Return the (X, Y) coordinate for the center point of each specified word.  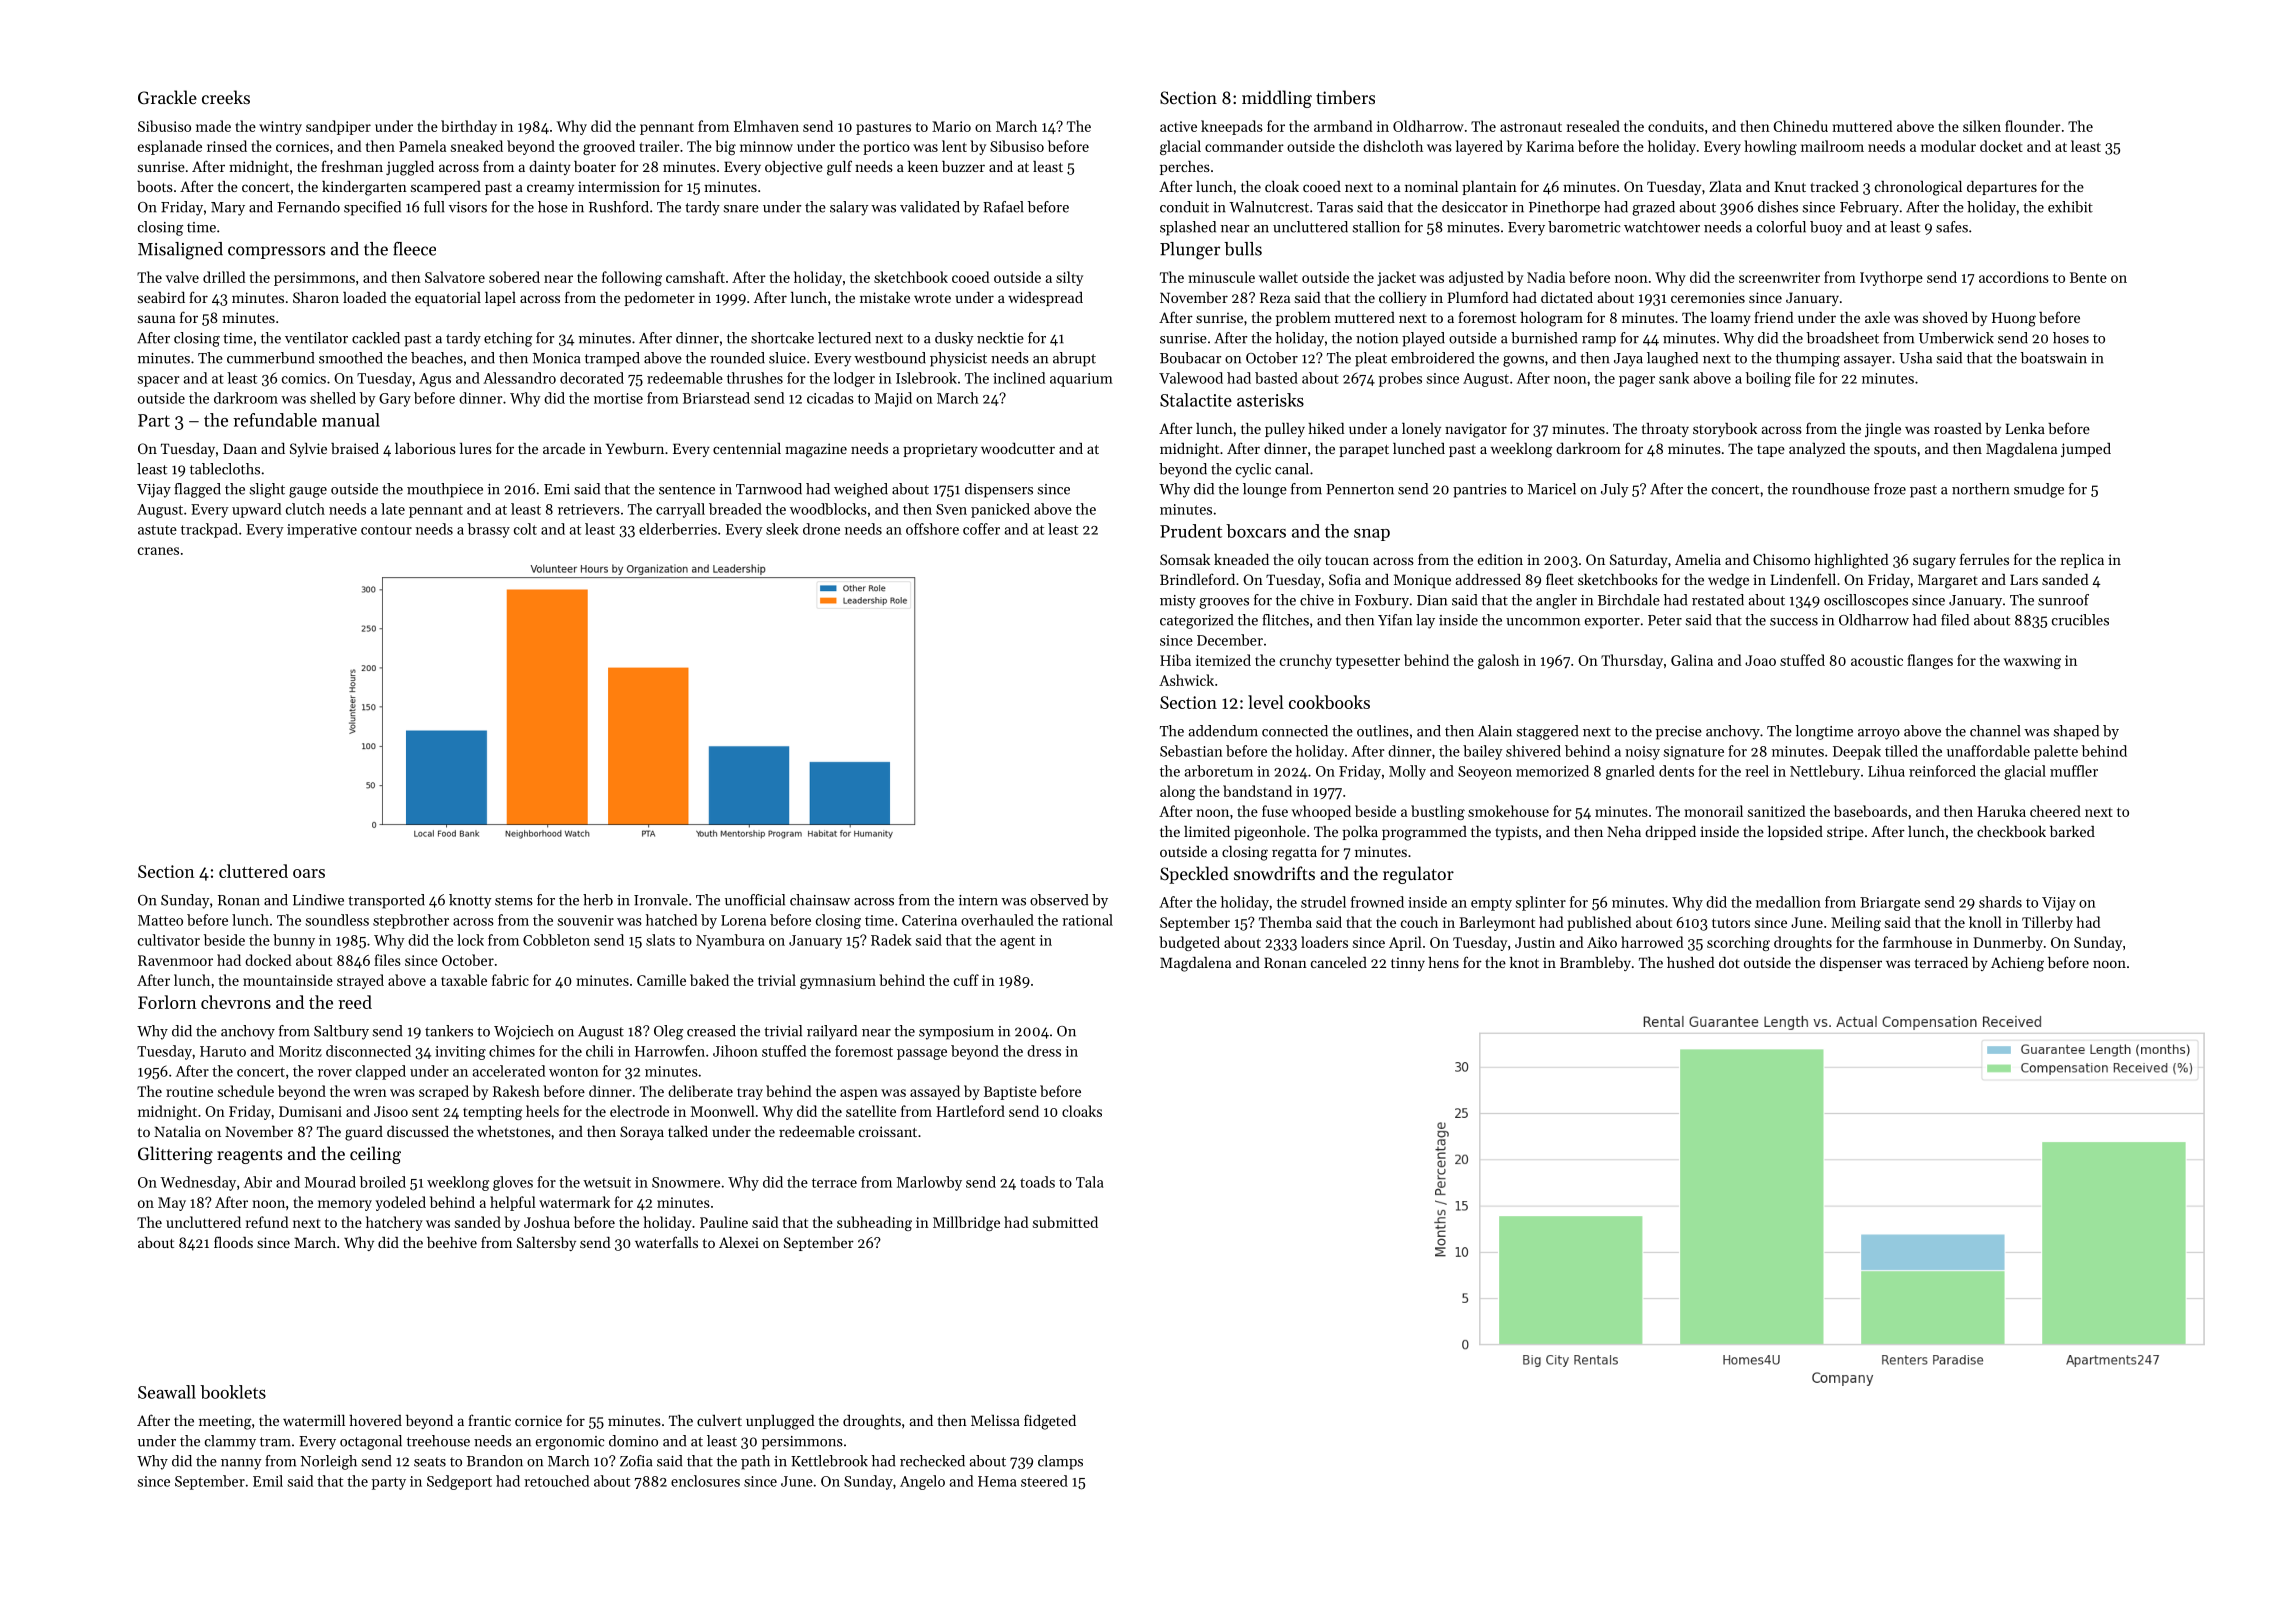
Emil (268, 1481)
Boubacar (1190, 358)
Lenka (2025, 428)
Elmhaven (766, 126)
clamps (1060, 1462)
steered (1044, 1481)
